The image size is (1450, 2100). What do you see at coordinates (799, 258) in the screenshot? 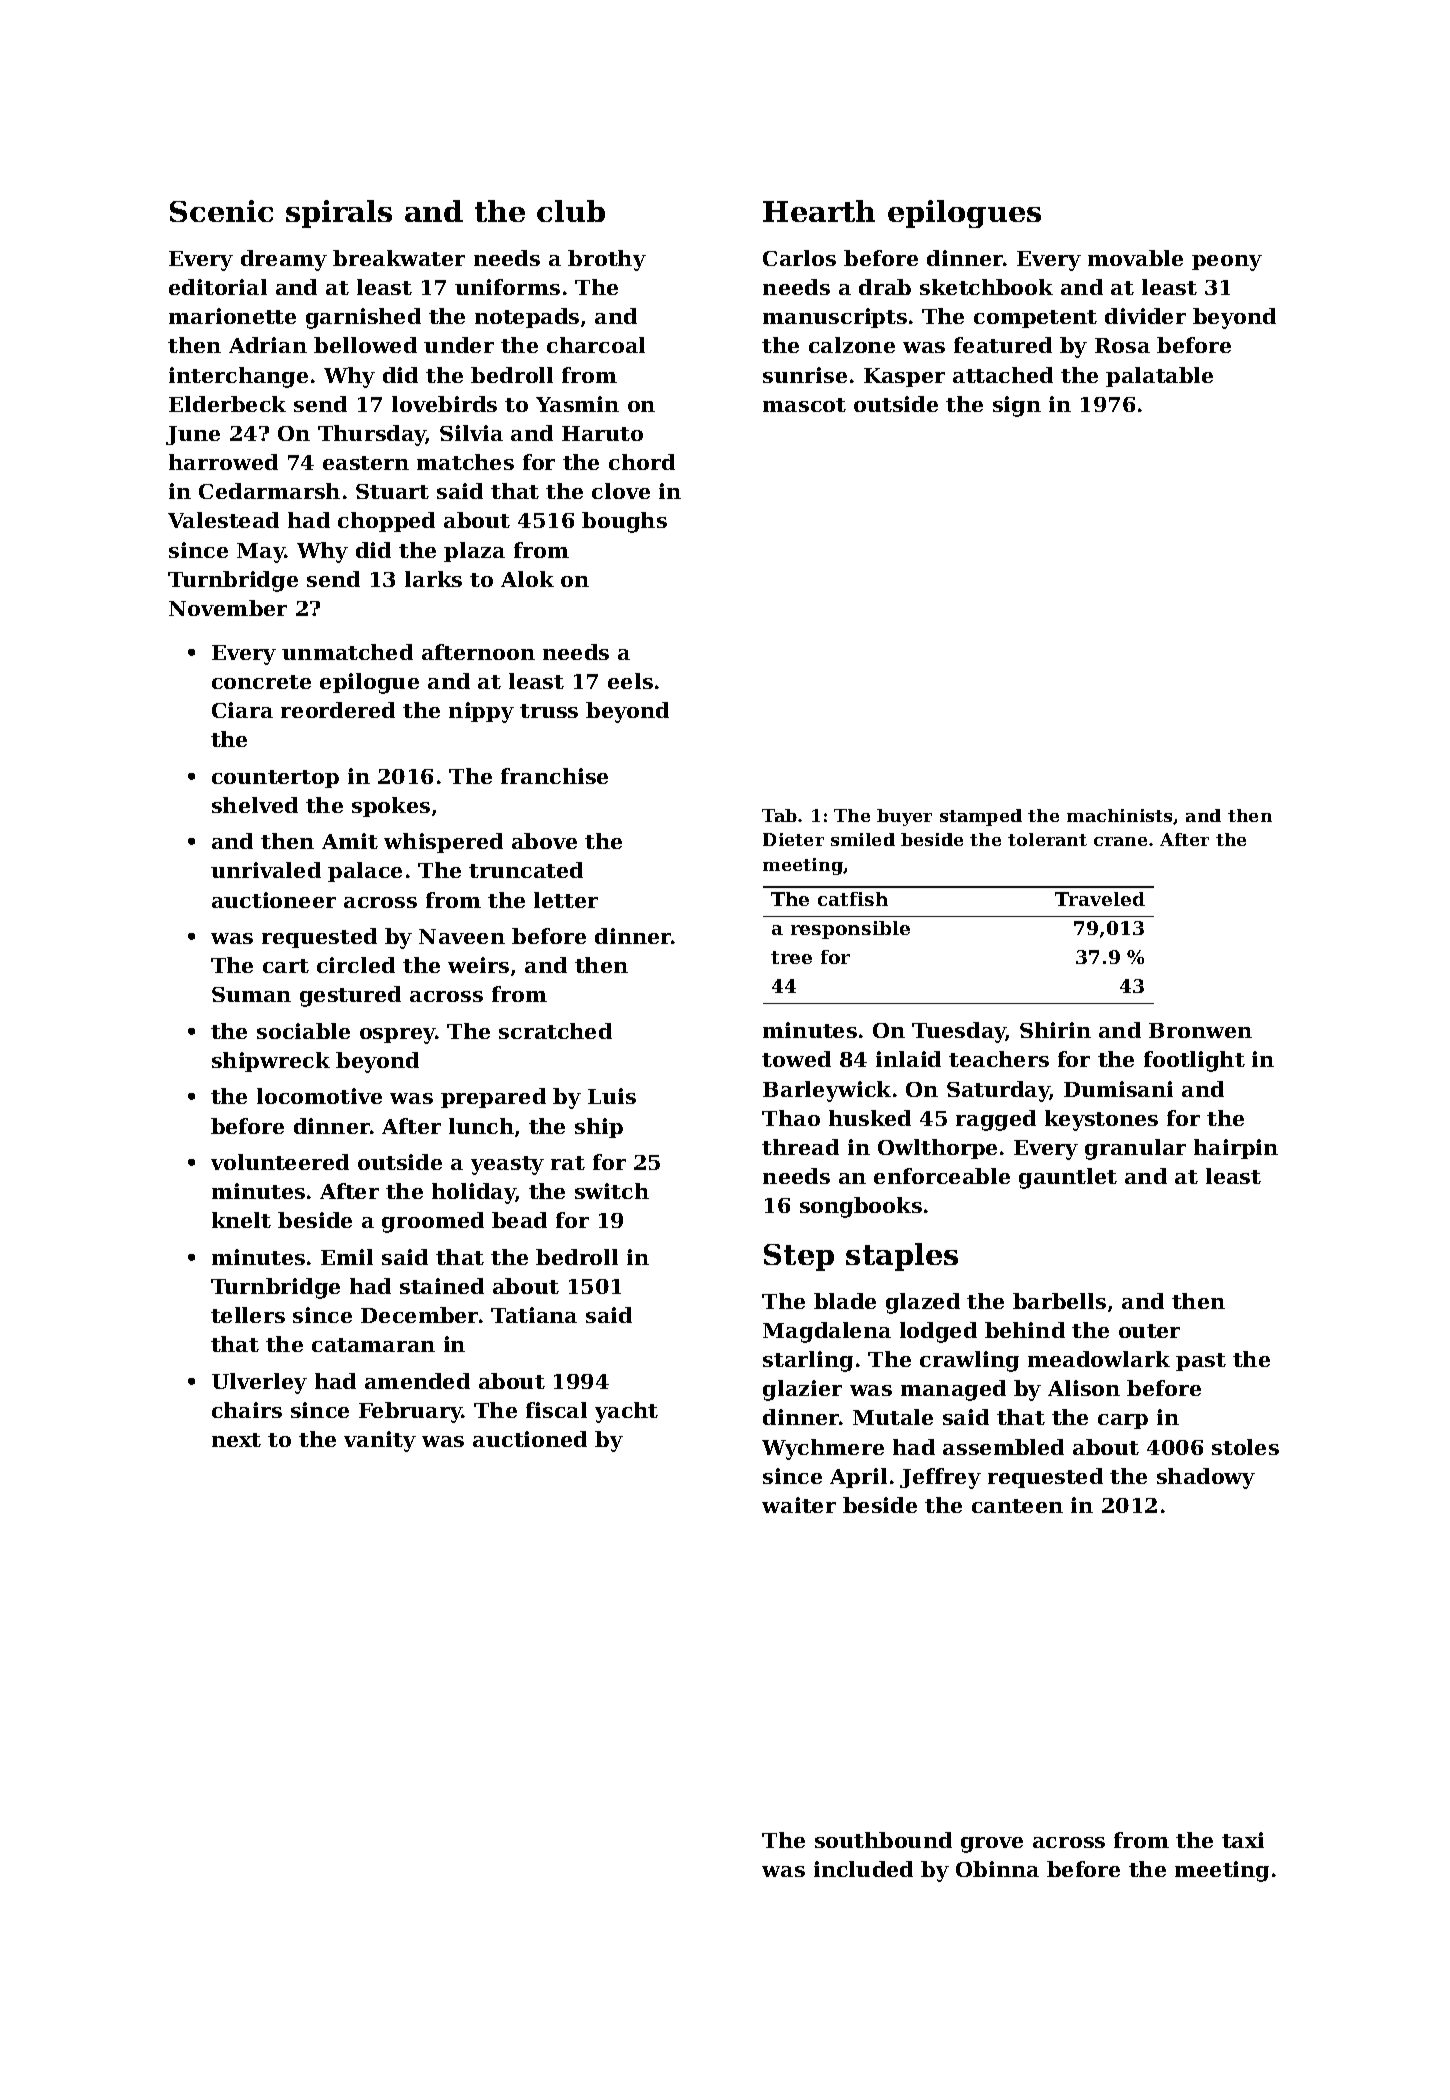
I see `Carlos` at bounding box center [799, 258].
